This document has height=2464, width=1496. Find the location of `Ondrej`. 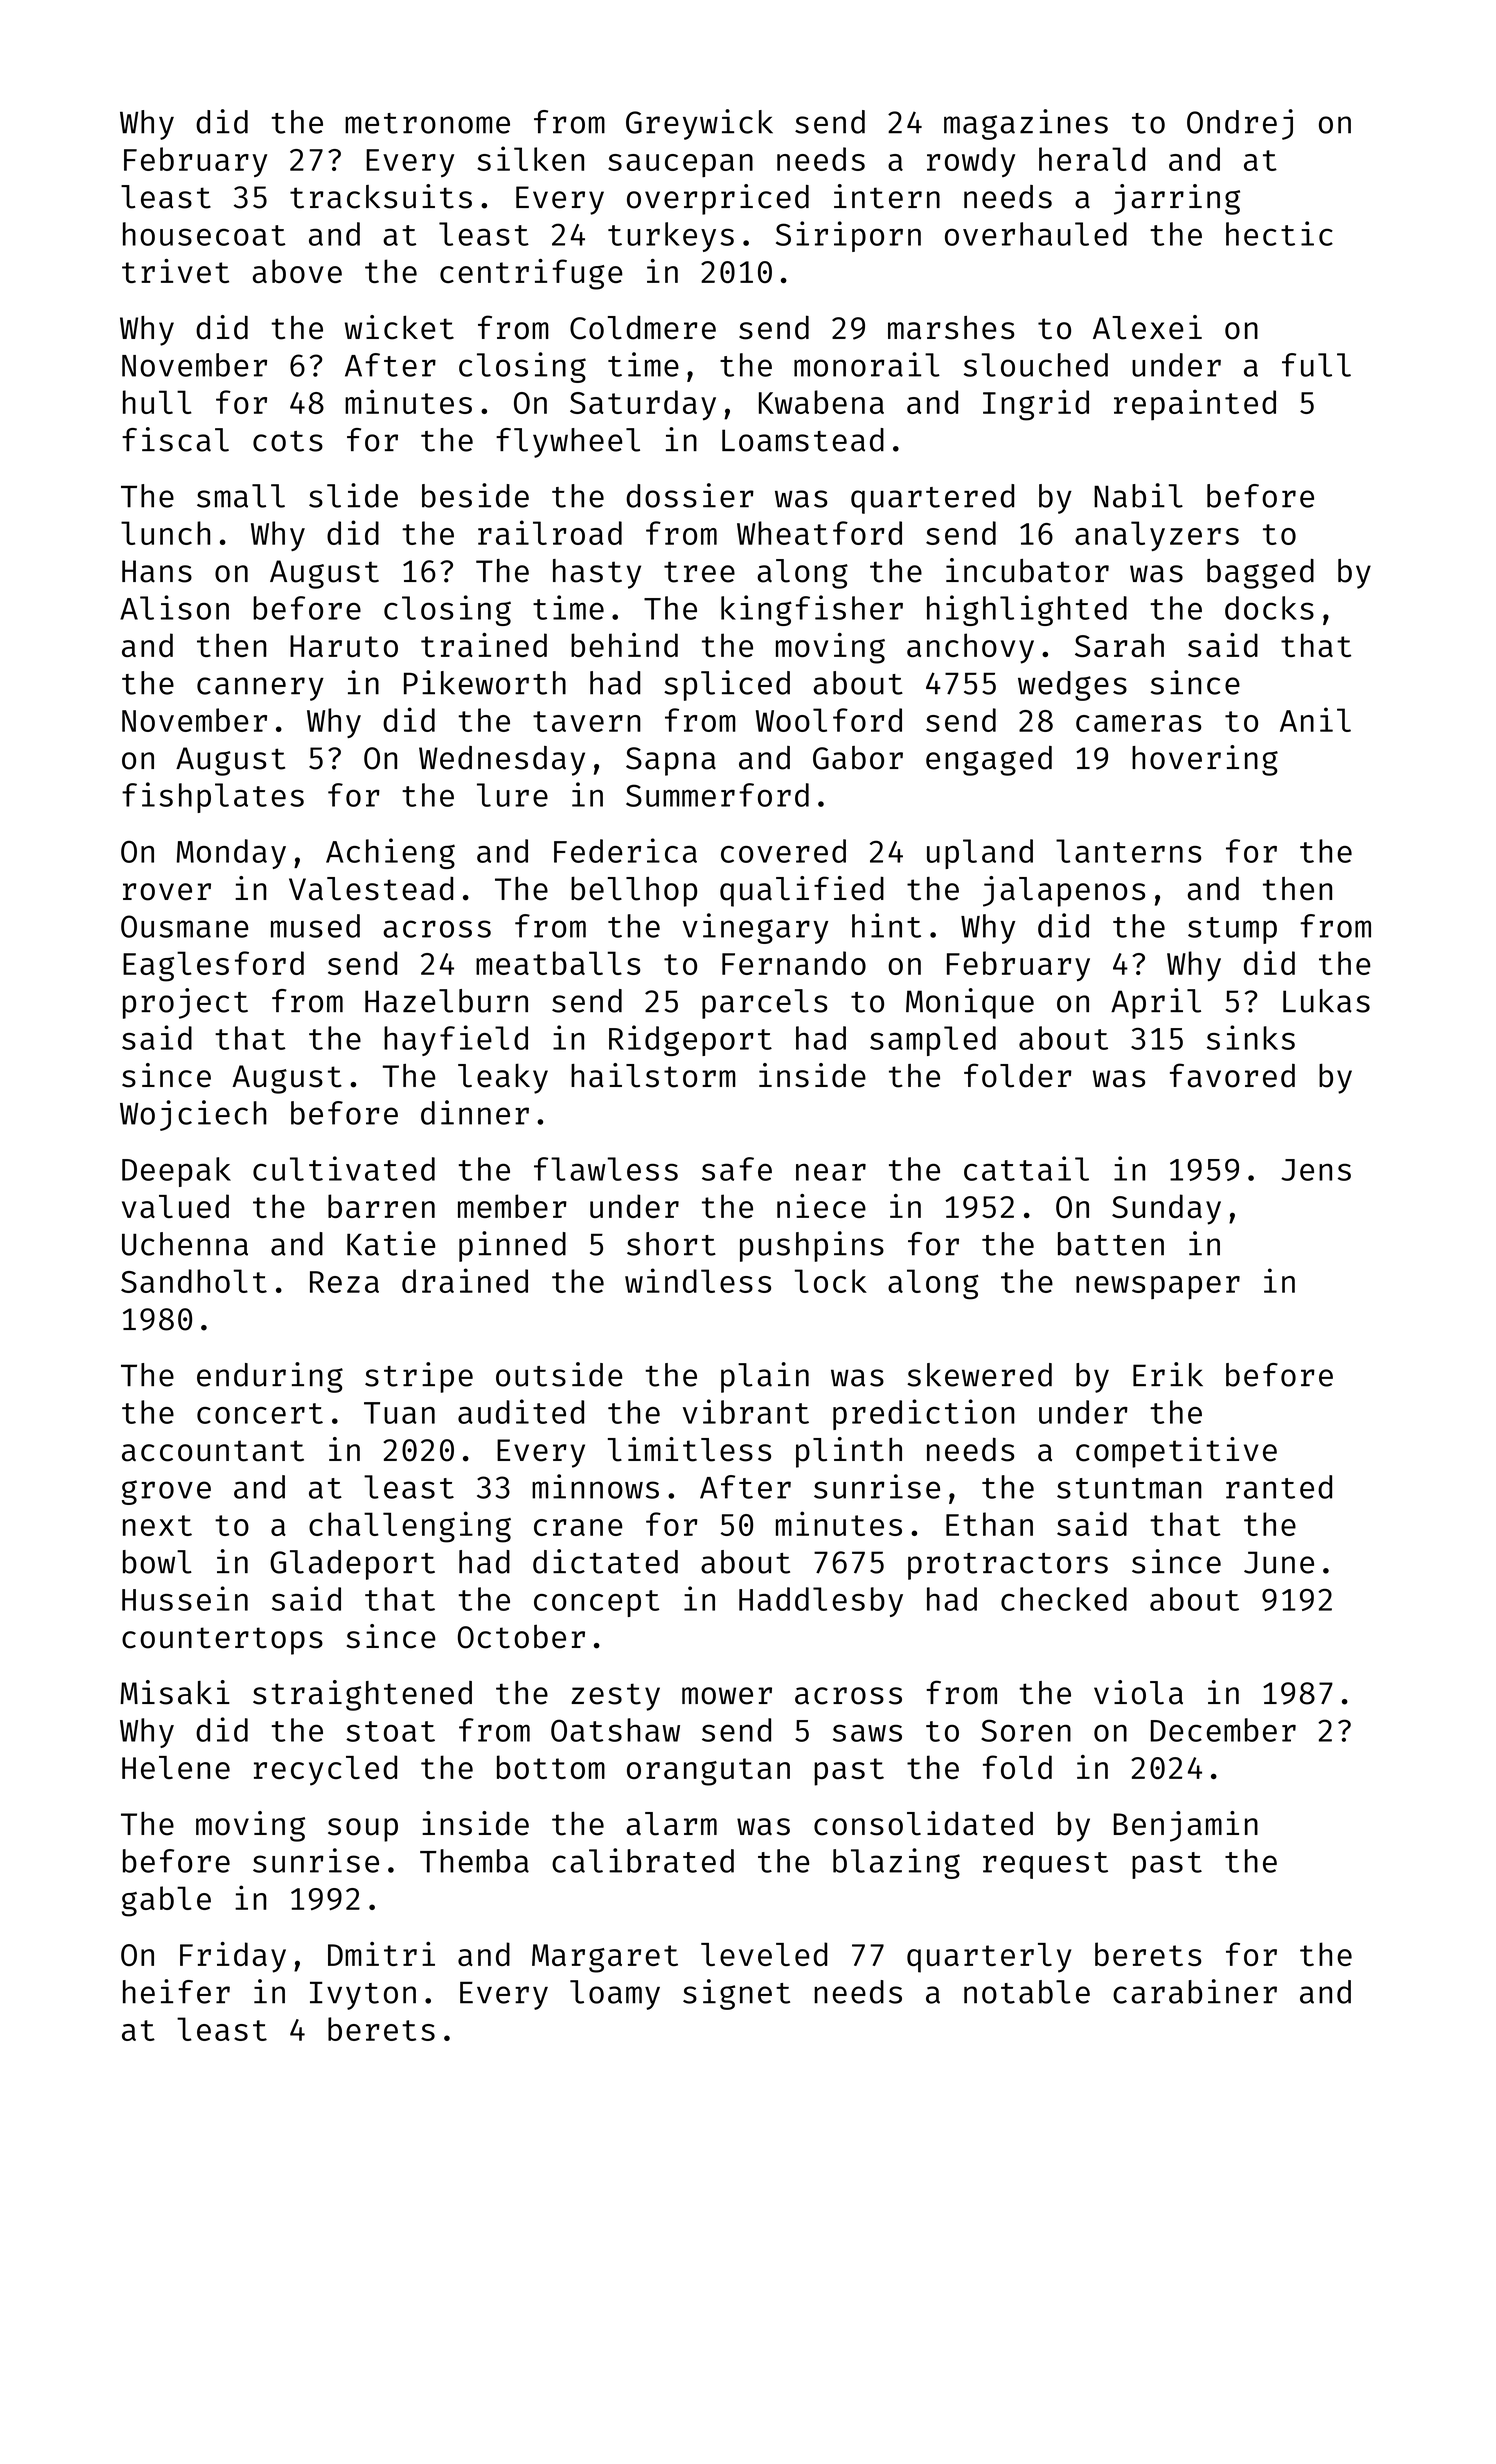

Ondrej is located at coordinates (1240, 124).
